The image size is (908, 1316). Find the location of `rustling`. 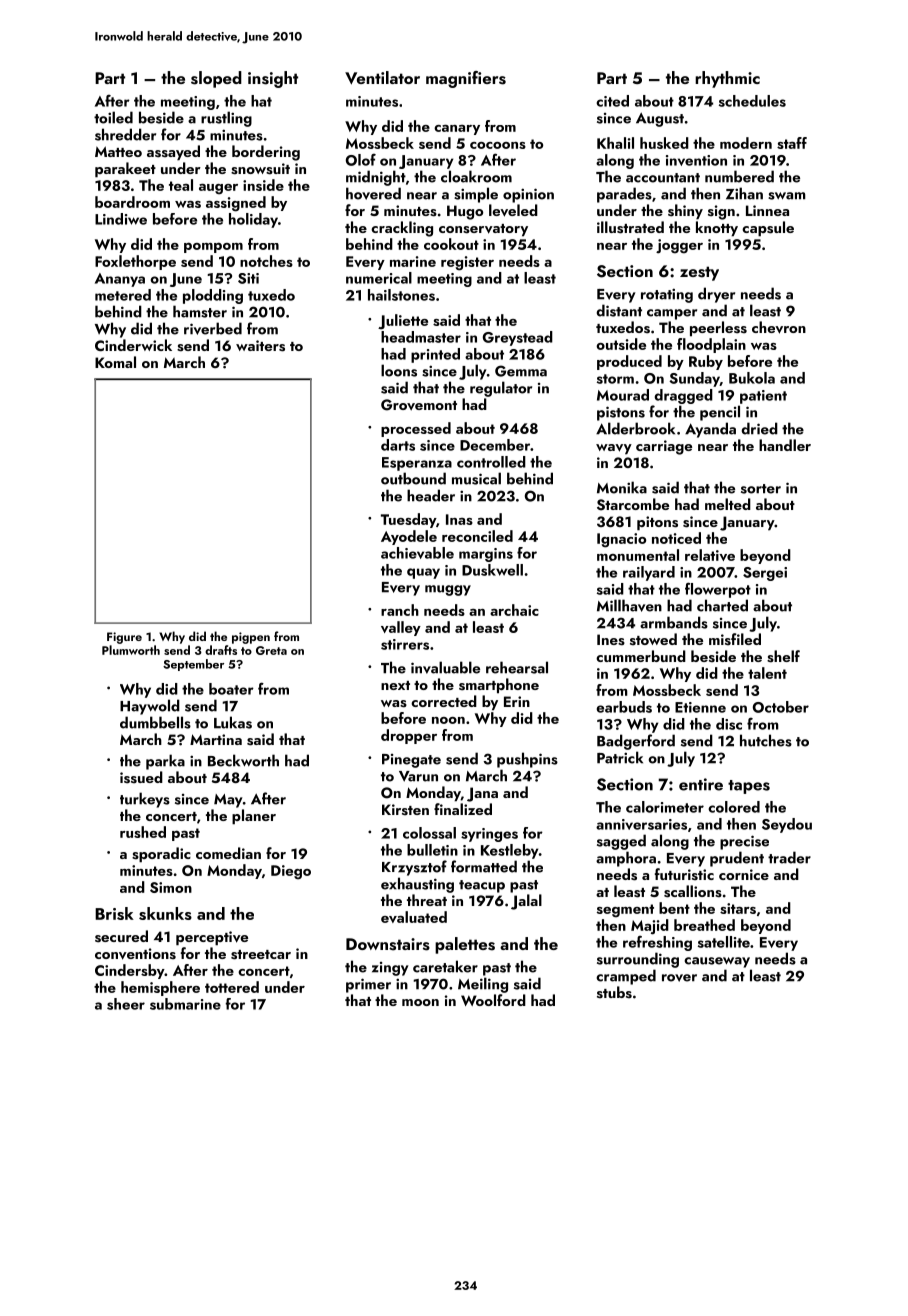

rustling is located at coordinates (226, 119).
